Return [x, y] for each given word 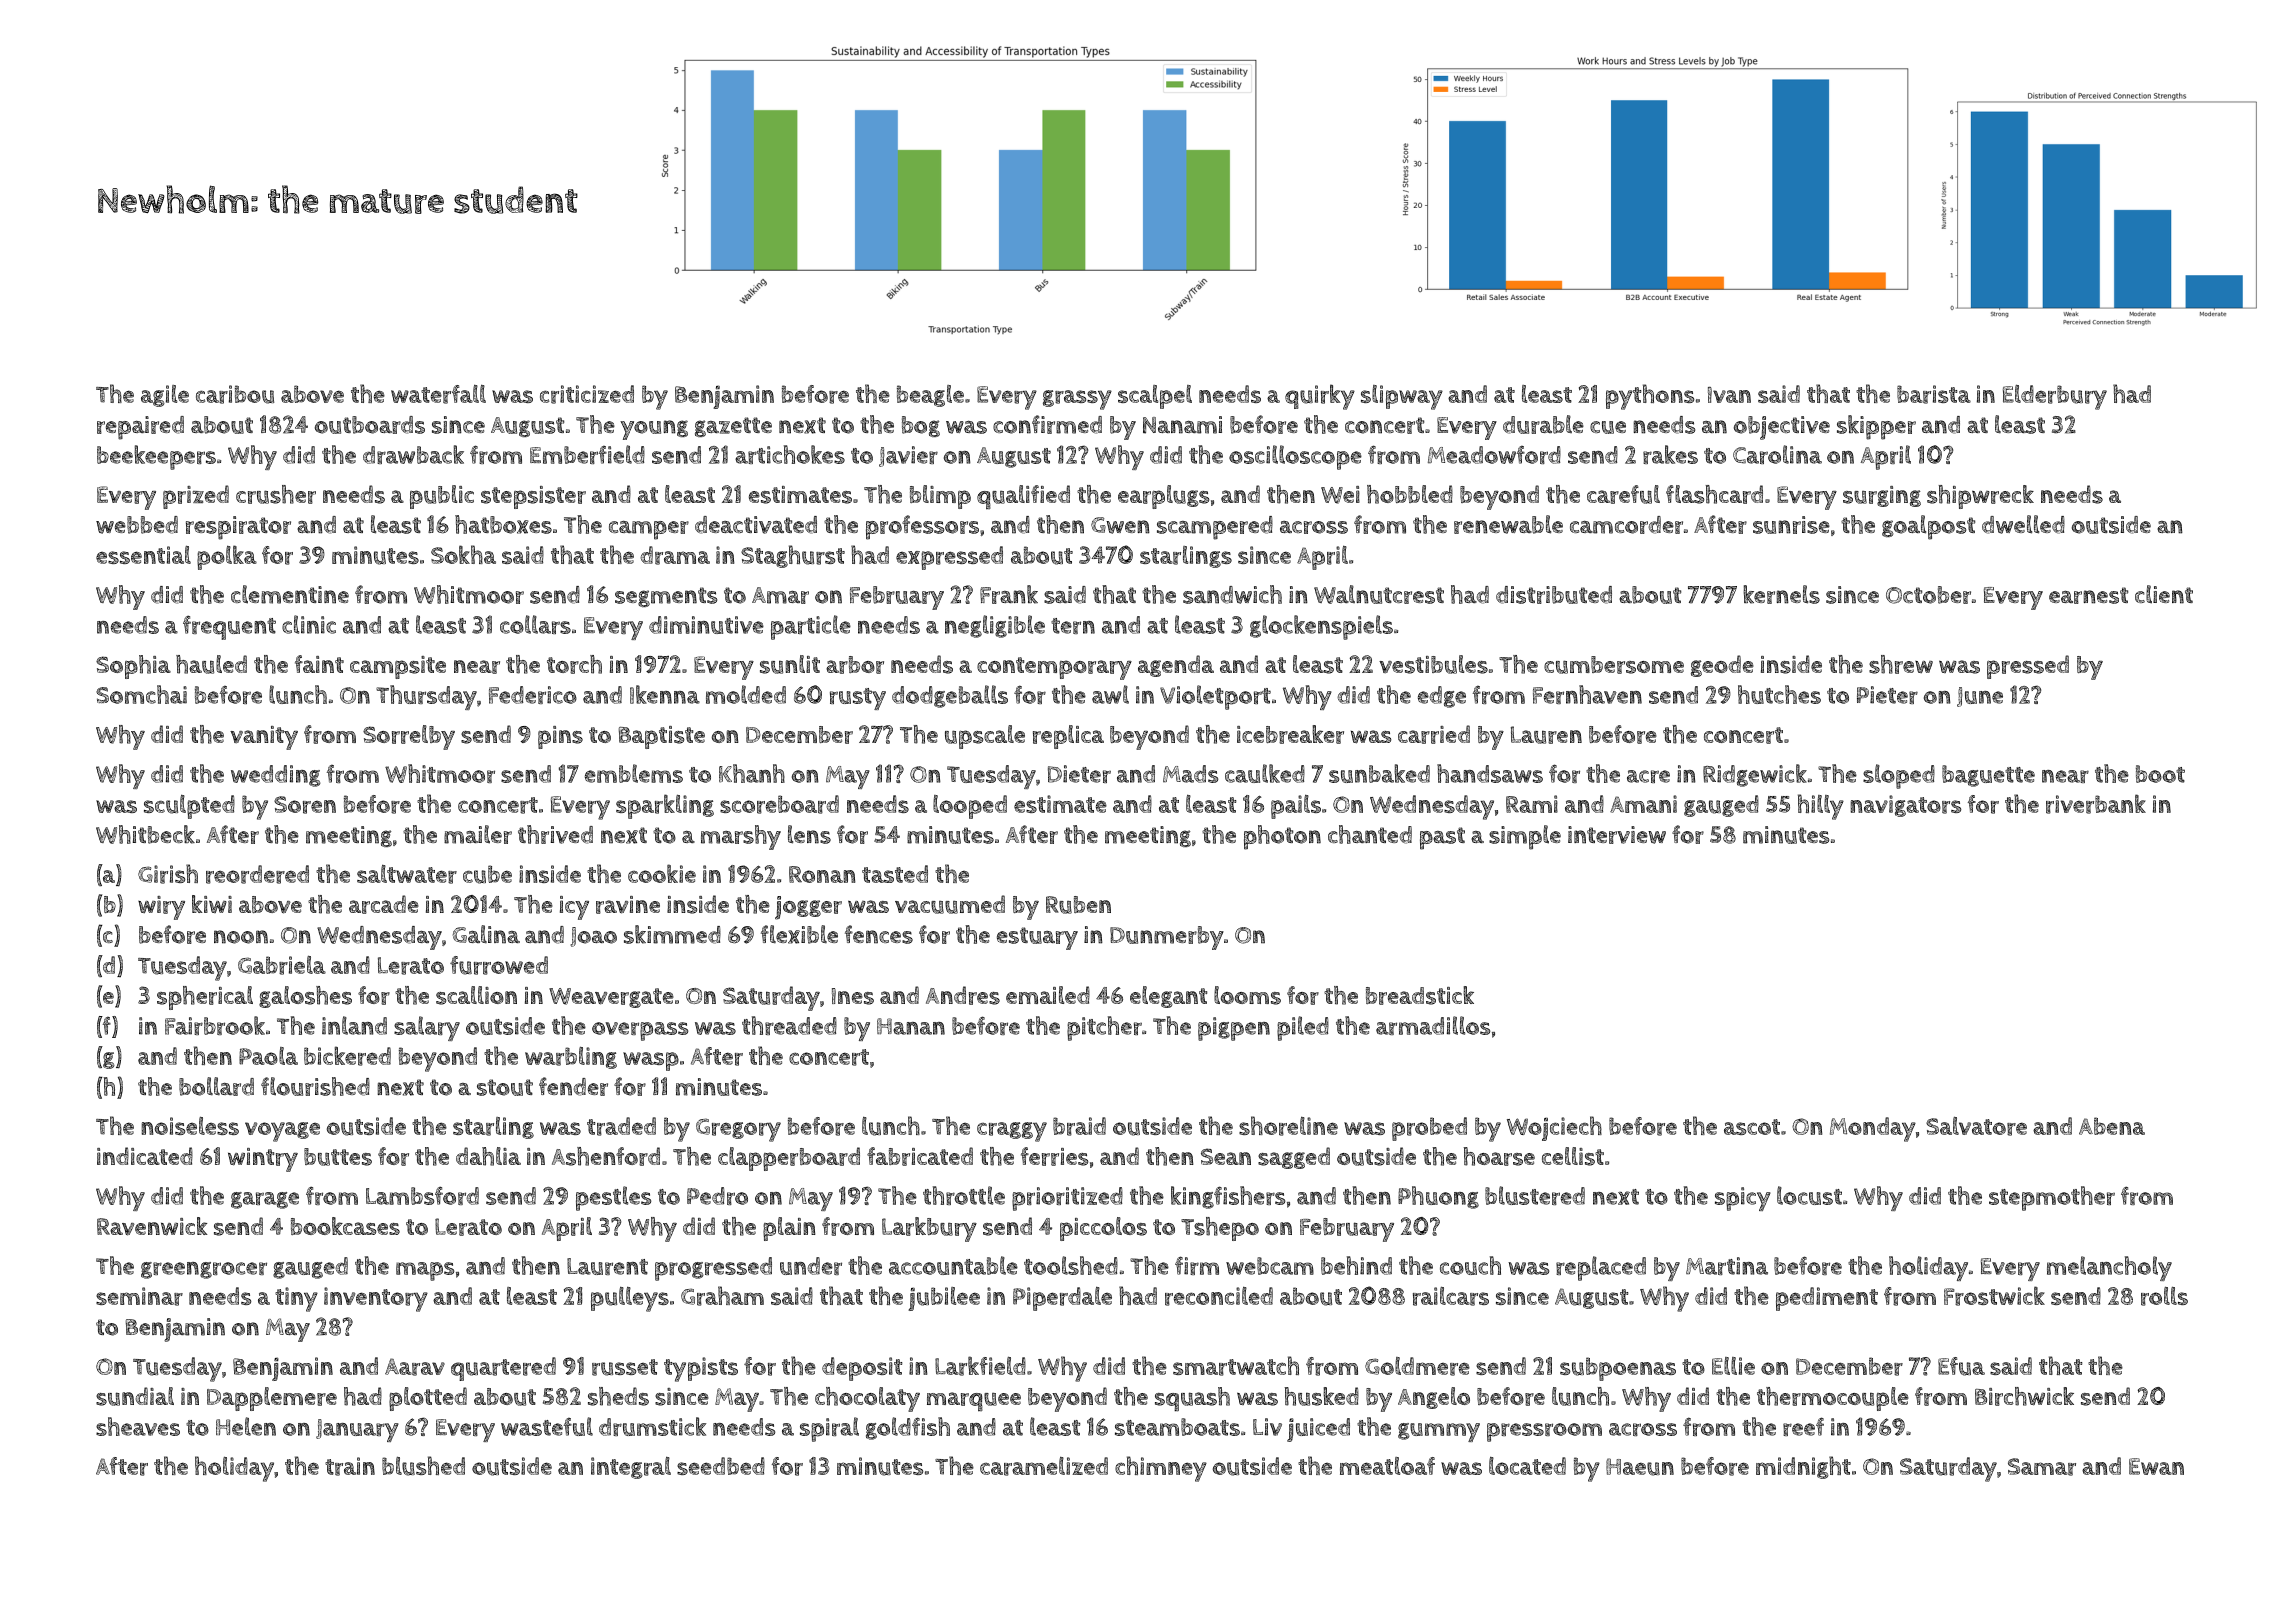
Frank [1009, 594]
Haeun [1640, 1467]
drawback [413, 454]
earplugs [1163, 497]
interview [1617, 835]
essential [143, 555]
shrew [1901, 664]
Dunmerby [1167, 938]
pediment [1827, 1299]
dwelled [2023, 524]
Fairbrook [215, 1025]
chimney [1161, 1469]
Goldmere [1417, 1366]
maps [425, 1271]
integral [631, 1468]
